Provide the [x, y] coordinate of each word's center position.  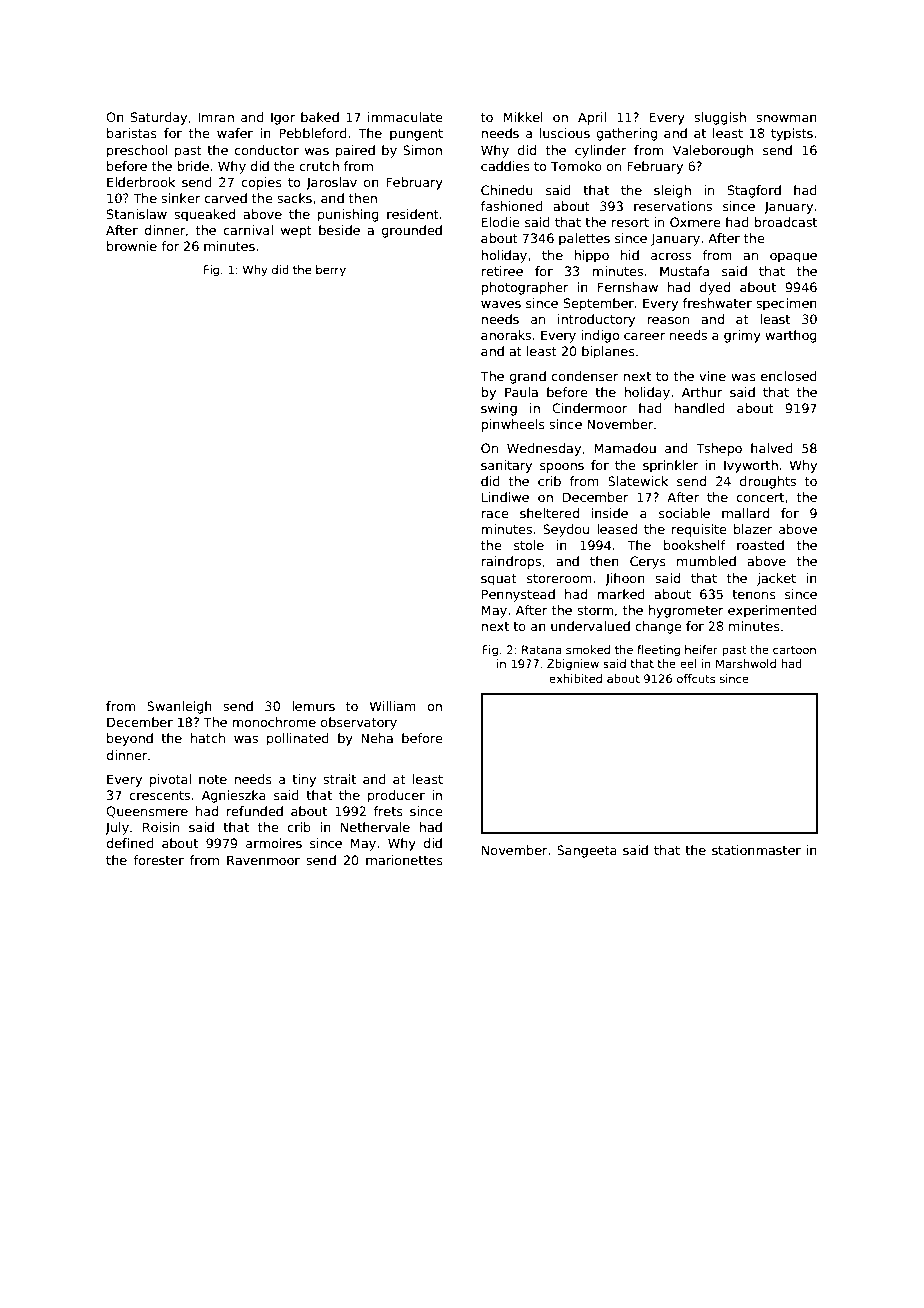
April [592, 118]
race [494, 514]
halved [772, 448]
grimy [742, 336]
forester [158, 860]
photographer [525, 288]
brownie [132, 246]
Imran [216, 117]
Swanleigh [179, 707]
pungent [416, 135]
